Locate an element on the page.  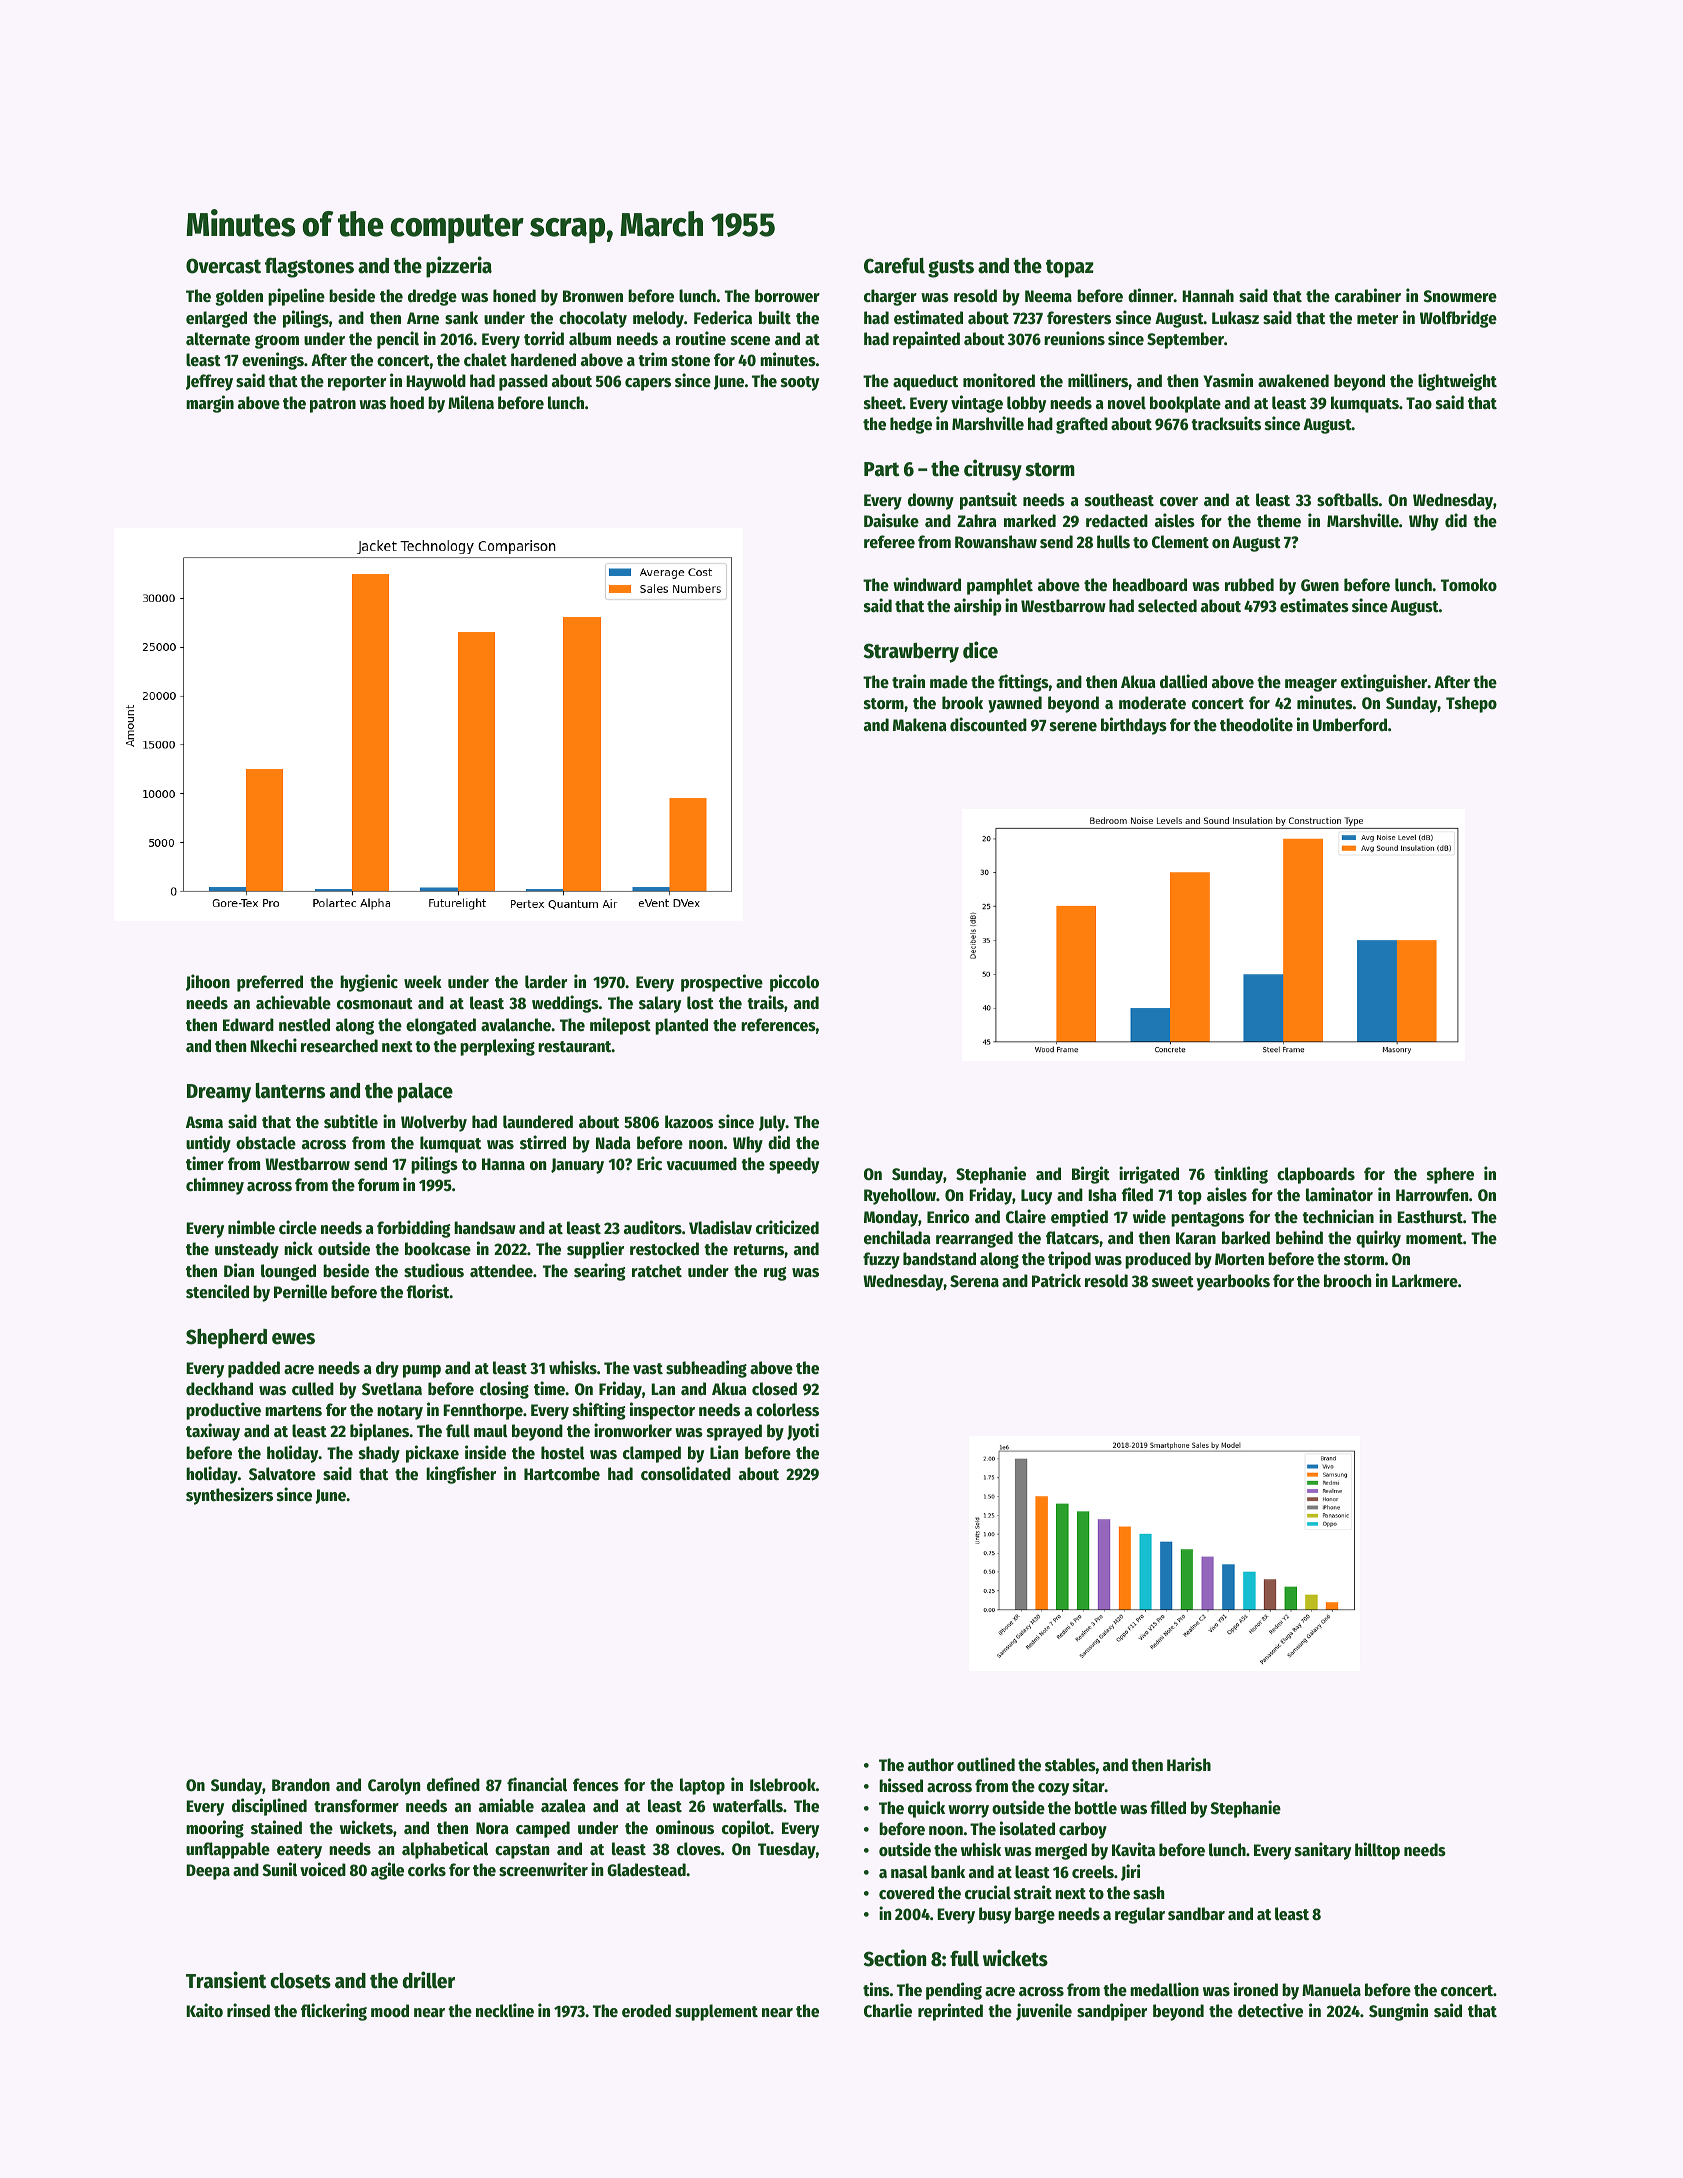
Tomoko is located at coordinates (1469, 585).
